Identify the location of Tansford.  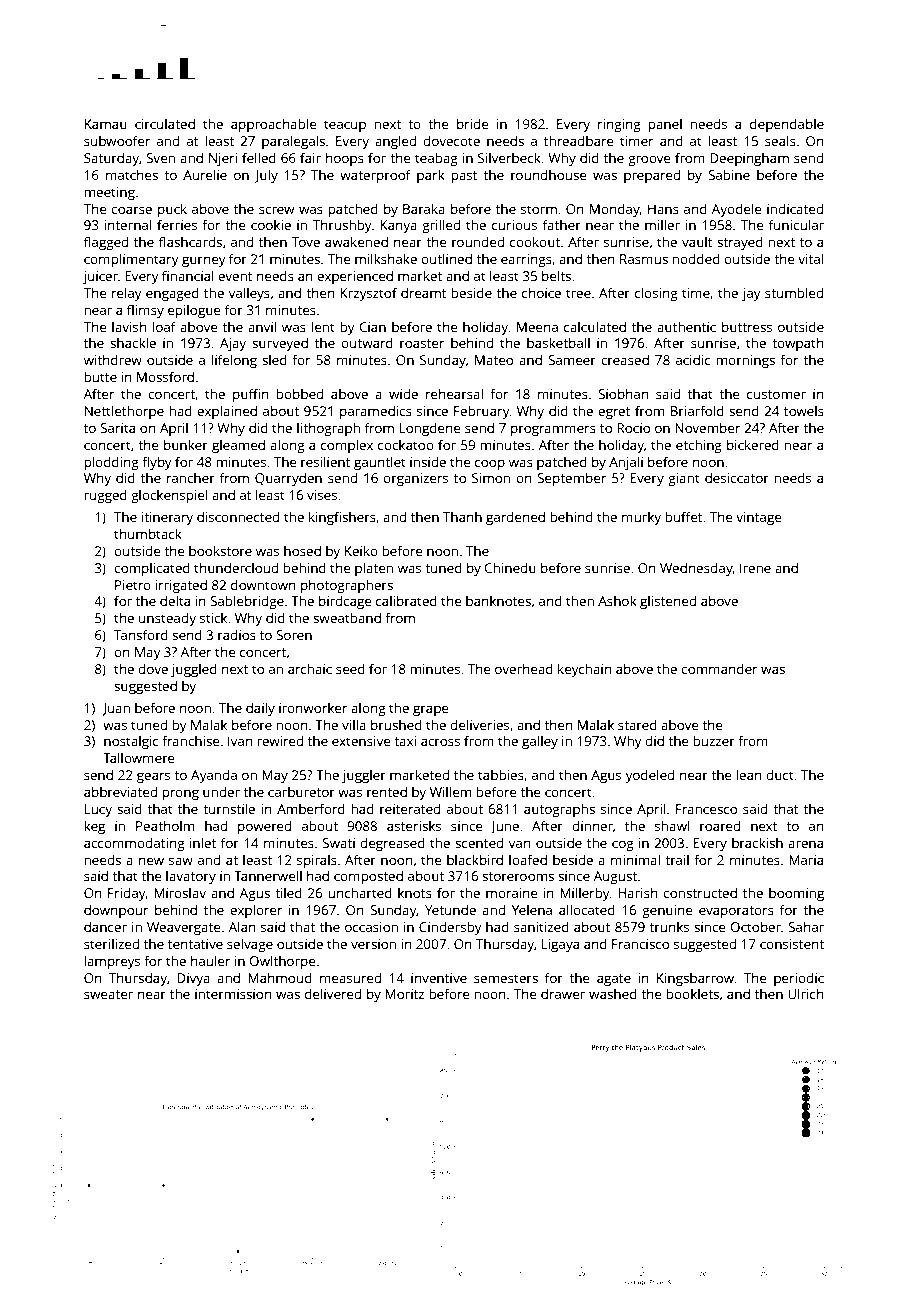
(141, 634).
